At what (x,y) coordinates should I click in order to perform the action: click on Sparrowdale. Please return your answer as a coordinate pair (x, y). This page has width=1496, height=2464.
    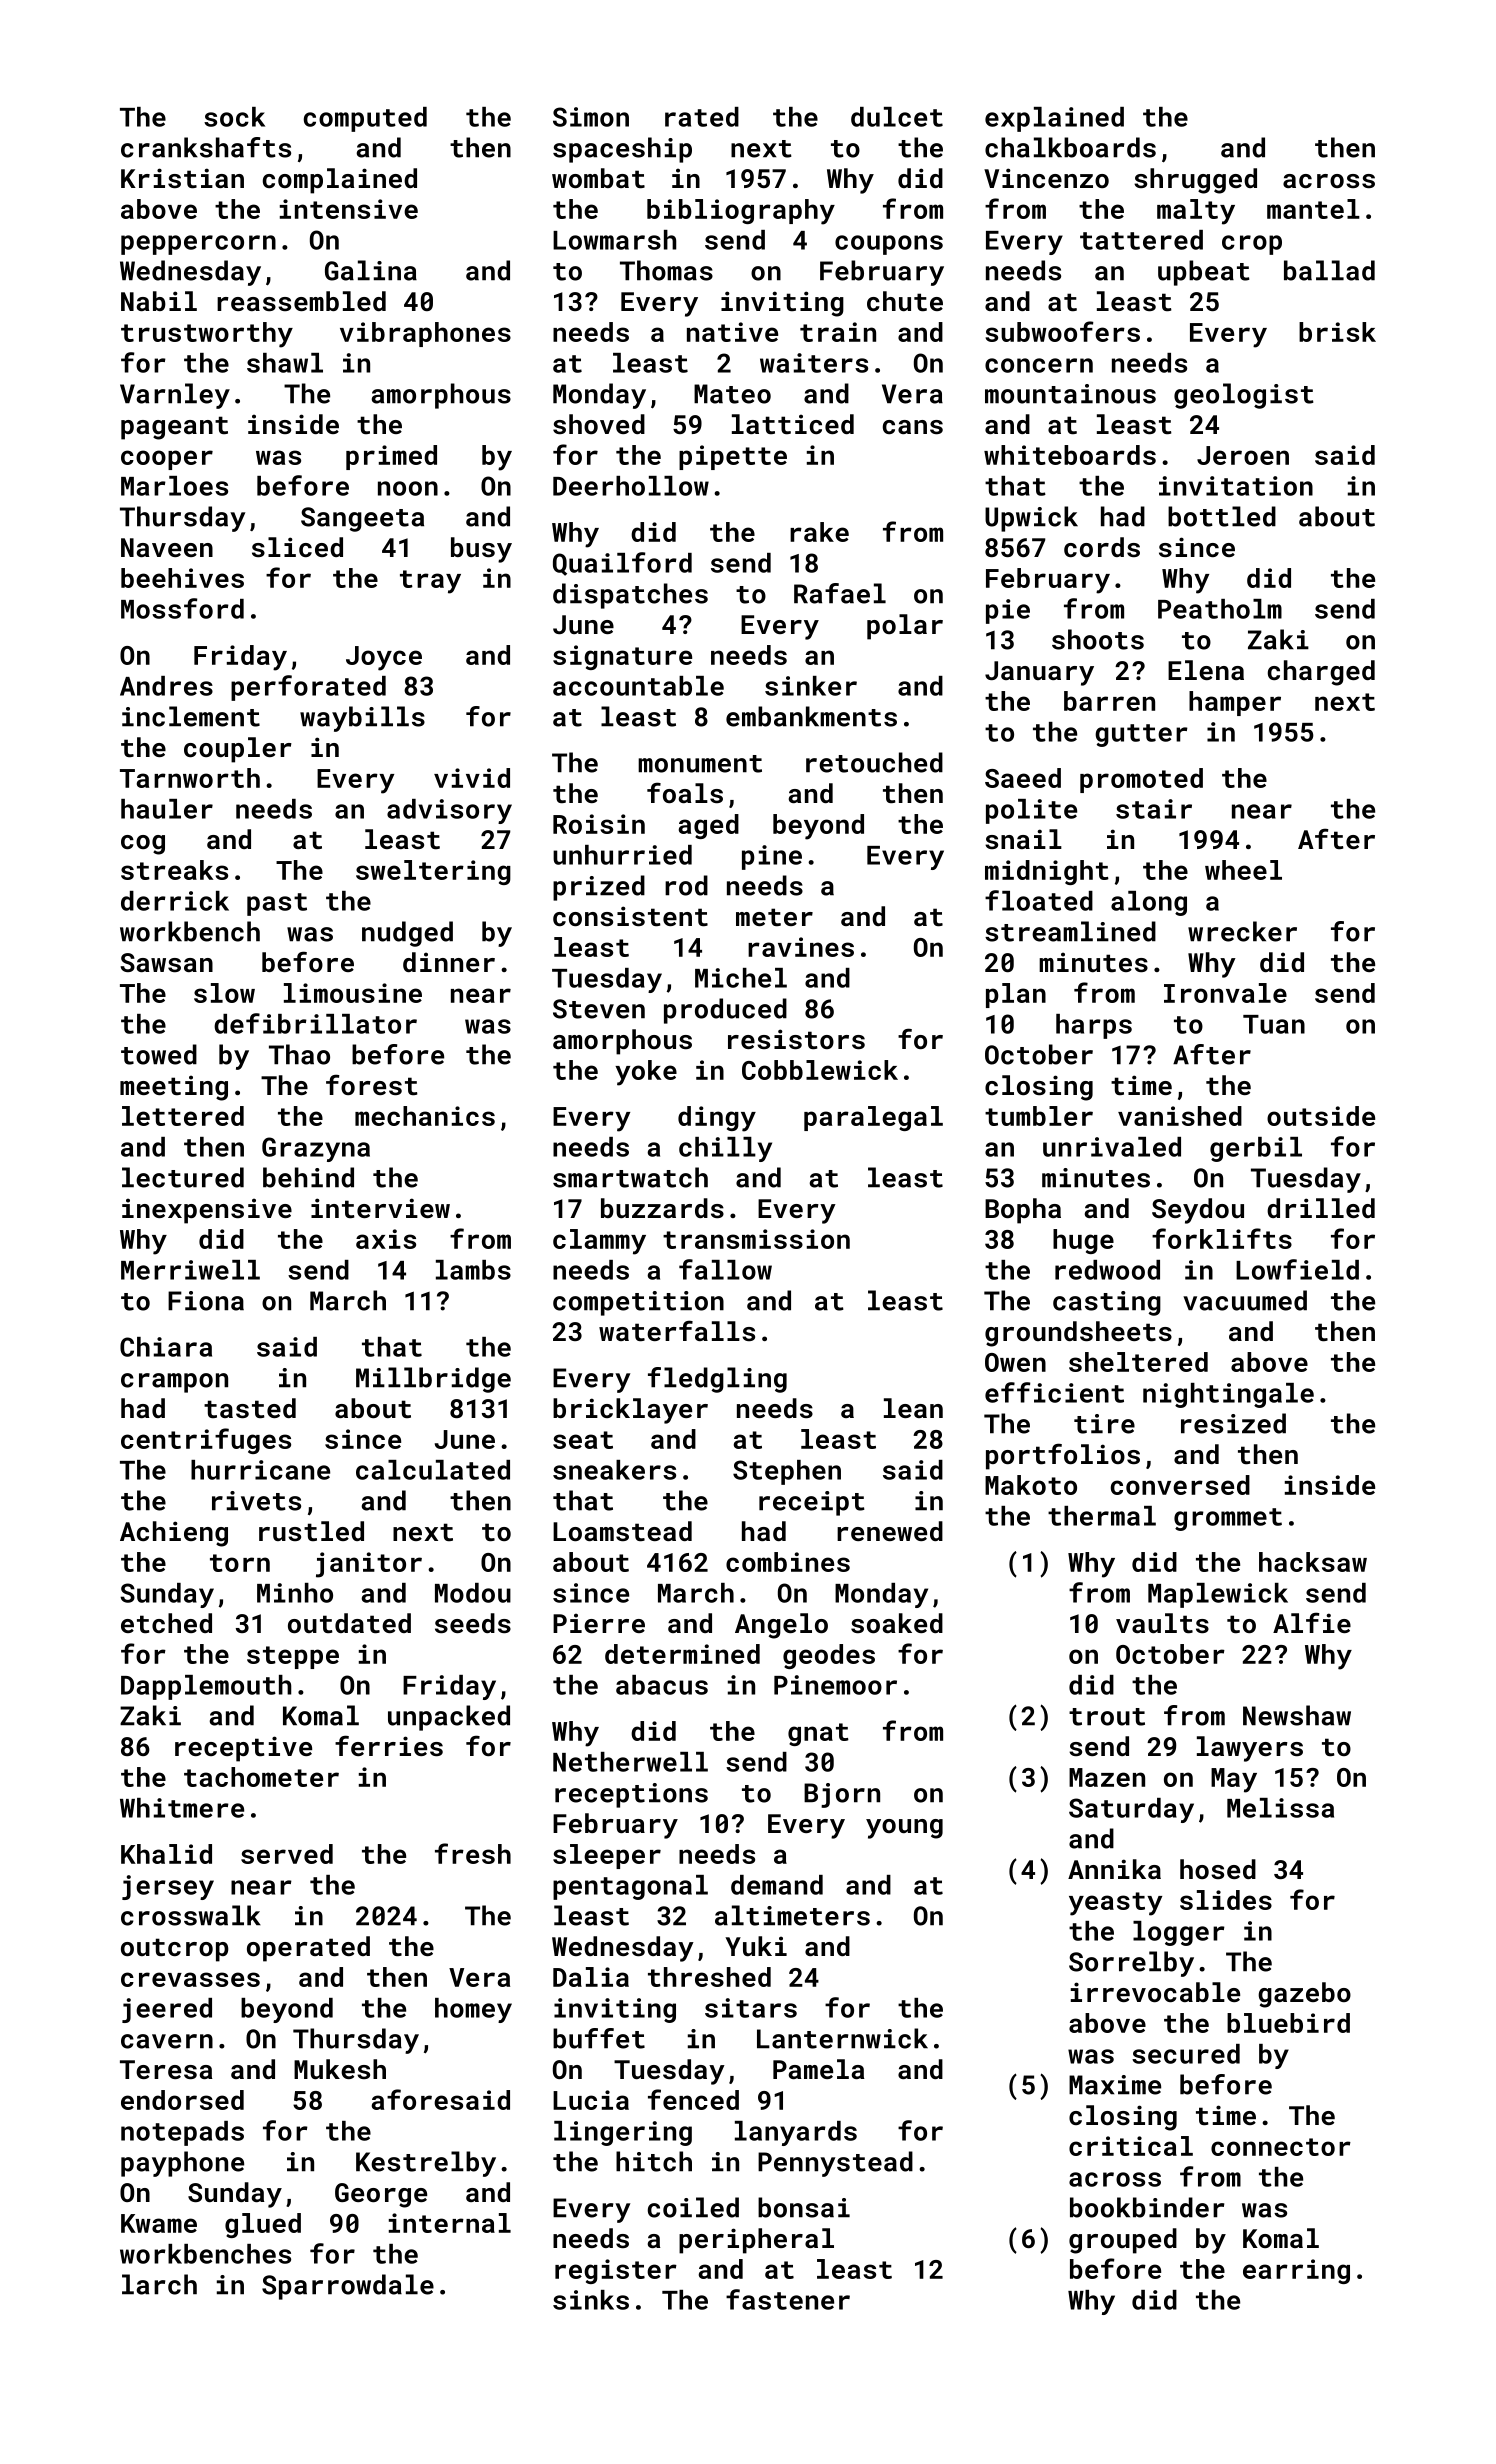
    Looking at the image, I should click on (348, 2287).
